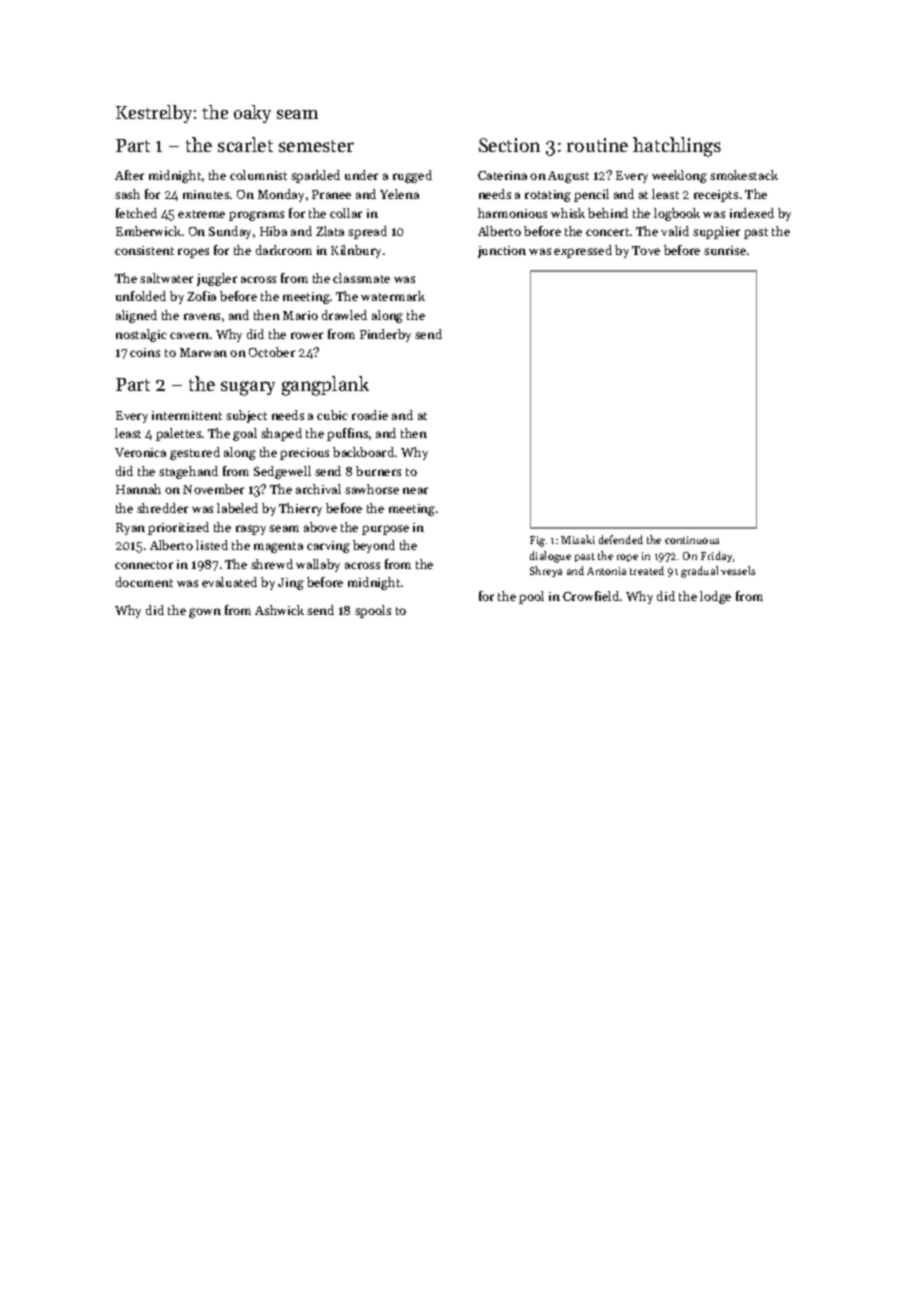 The image size is (924, 1308). What do you see at coordinates (148, 231) in the image?
I see `Emberwick` at bounding box center [148, 231].
